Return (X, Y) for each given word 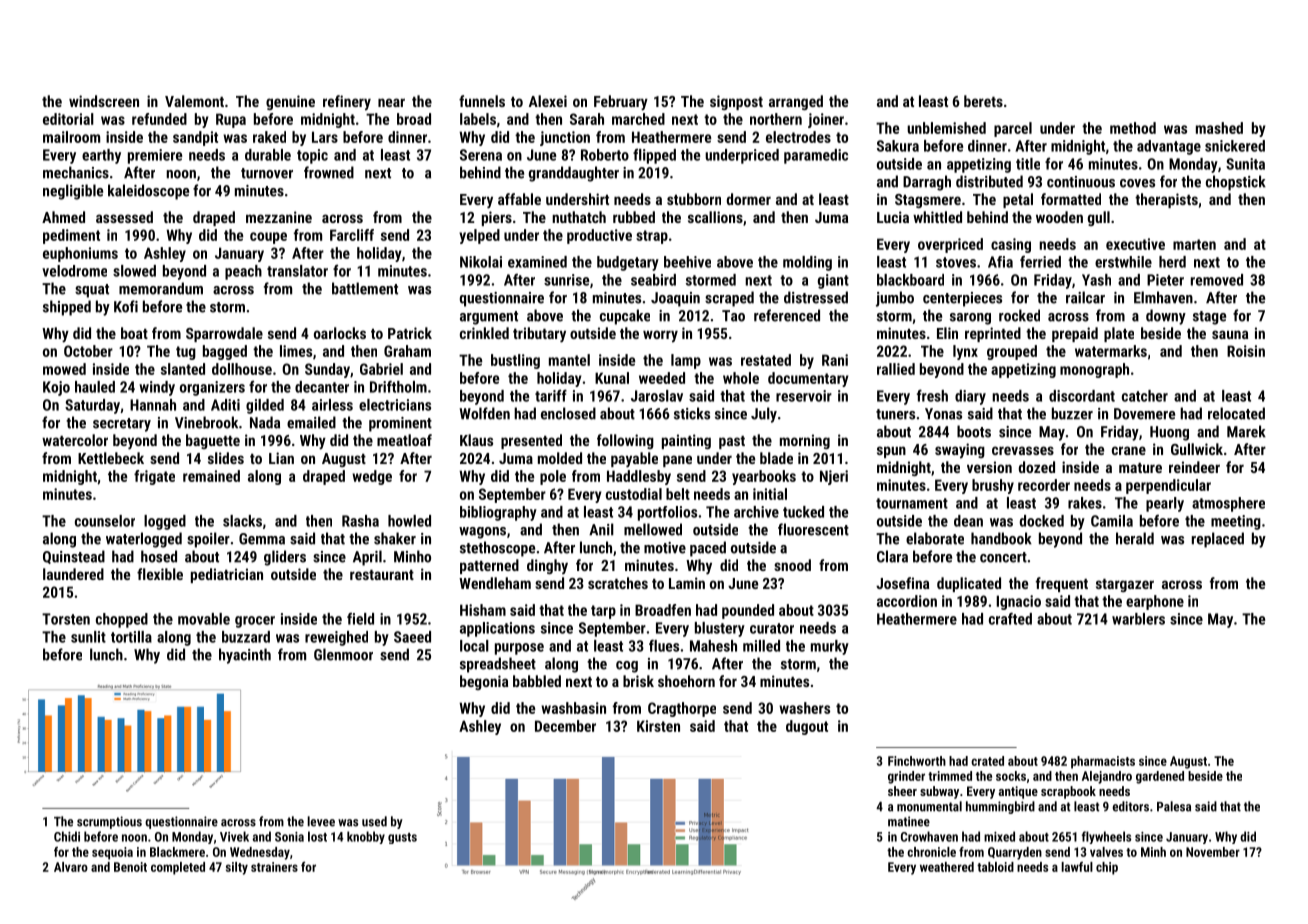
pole (553, 477)
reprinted (993, 334)
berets (983, 101)
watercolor (75, 440)
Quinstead (74, 557)
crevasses (1023, 450)
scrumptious (109, 822)
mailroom (71, 137)
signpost (736, 102)
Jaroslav (657, 396)
